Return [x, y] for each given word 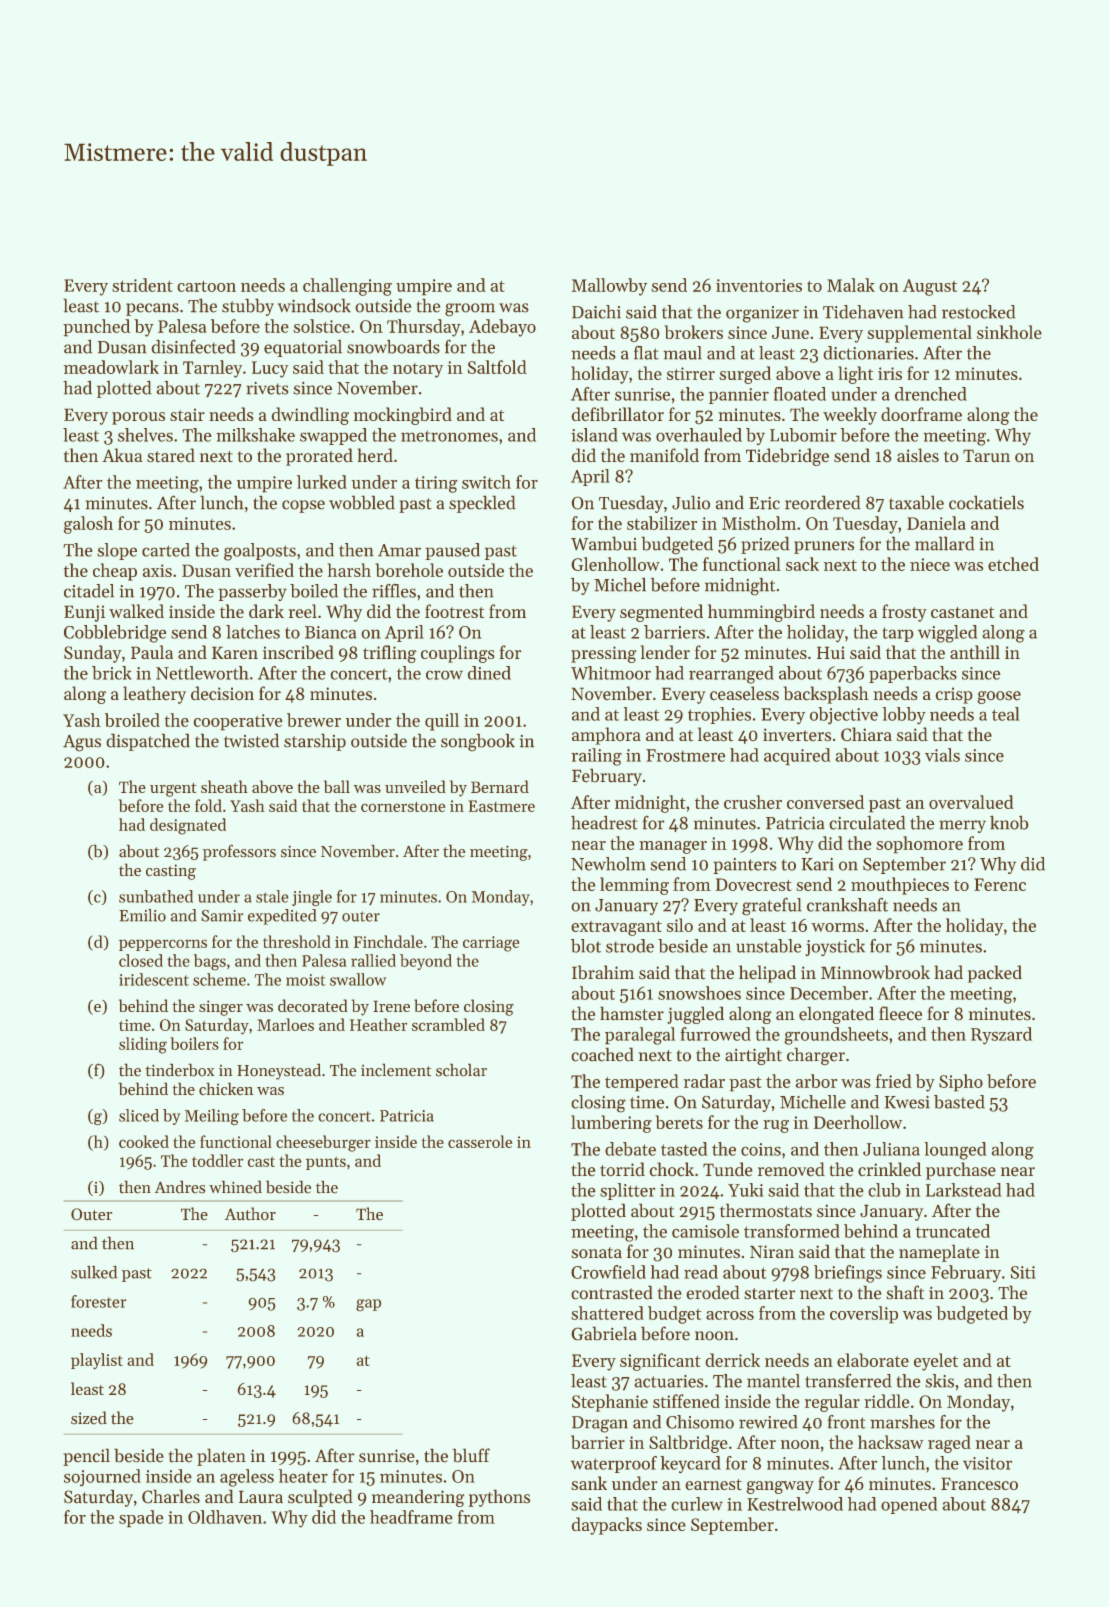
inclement [396, 1070]
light [855, 375]
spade [141, 1518]
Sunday [93, 654]
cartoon [207, 286]
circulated [867, 823]
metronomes [449, 436]
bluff [471, 1455]
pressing [603, 654]
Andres [180, 1187]
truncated [953, 1231]
